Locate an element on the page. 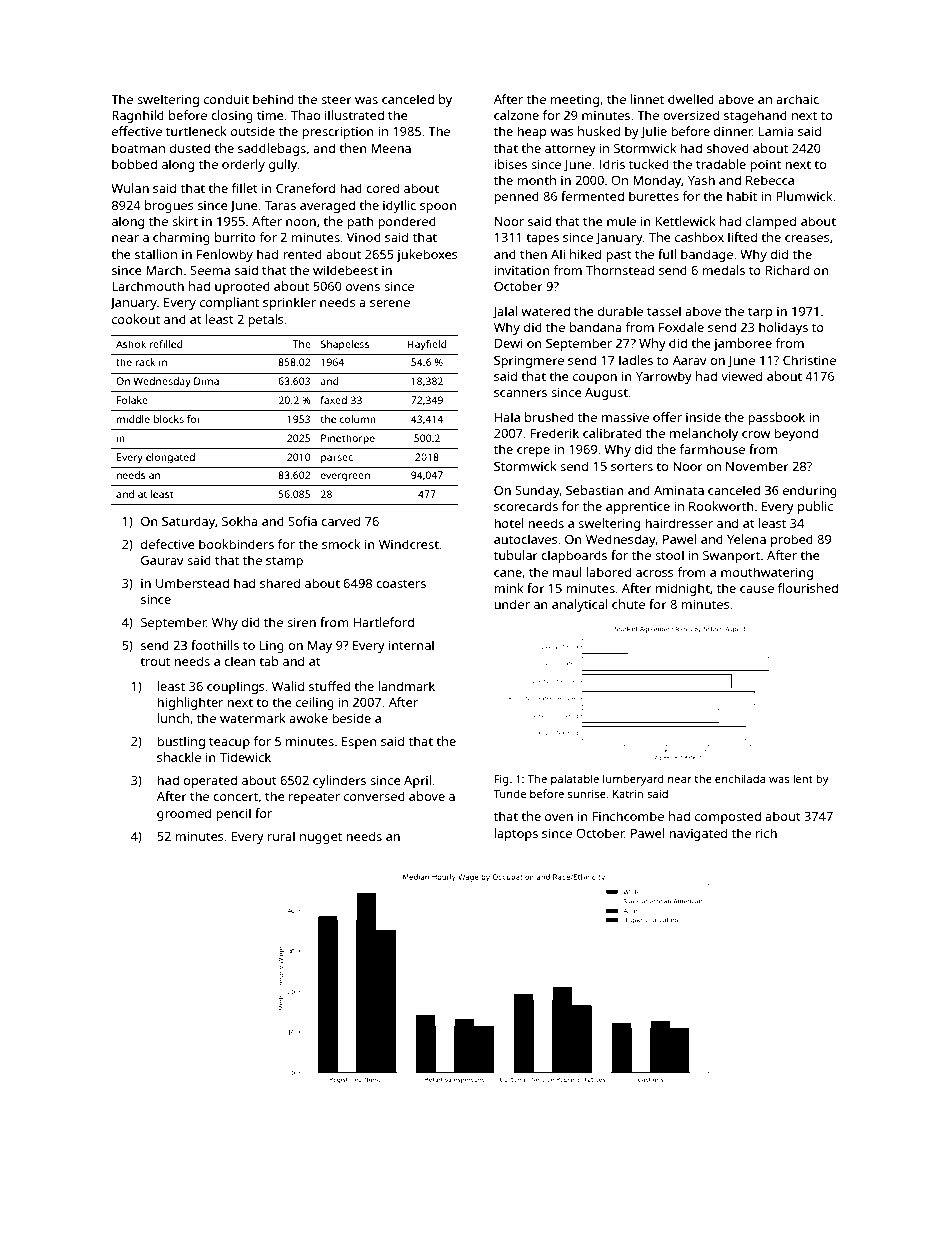 This image has height=1233, width=952. composted is located at coordinates (728, 817).
